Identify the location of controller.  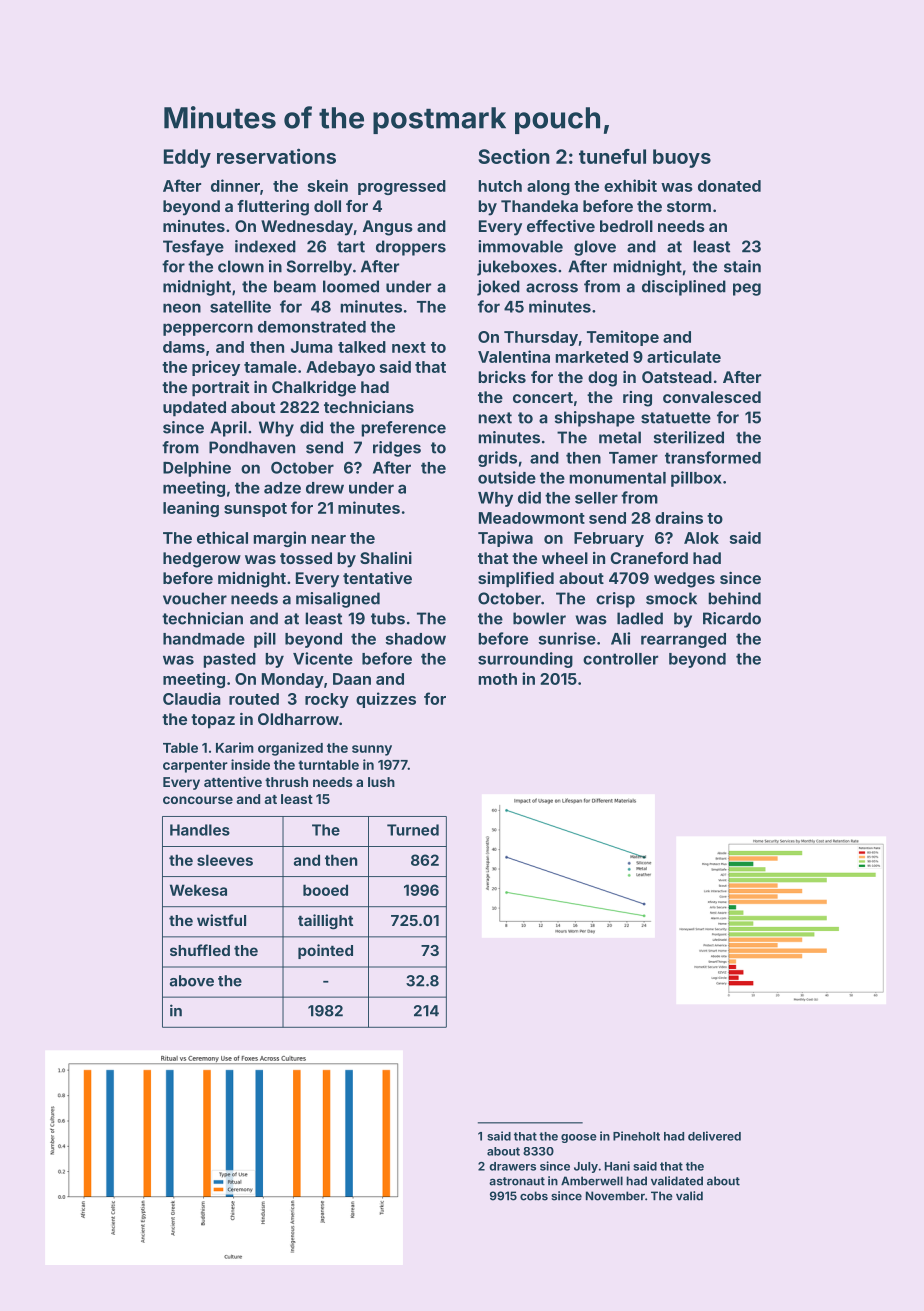
(620, 659).
